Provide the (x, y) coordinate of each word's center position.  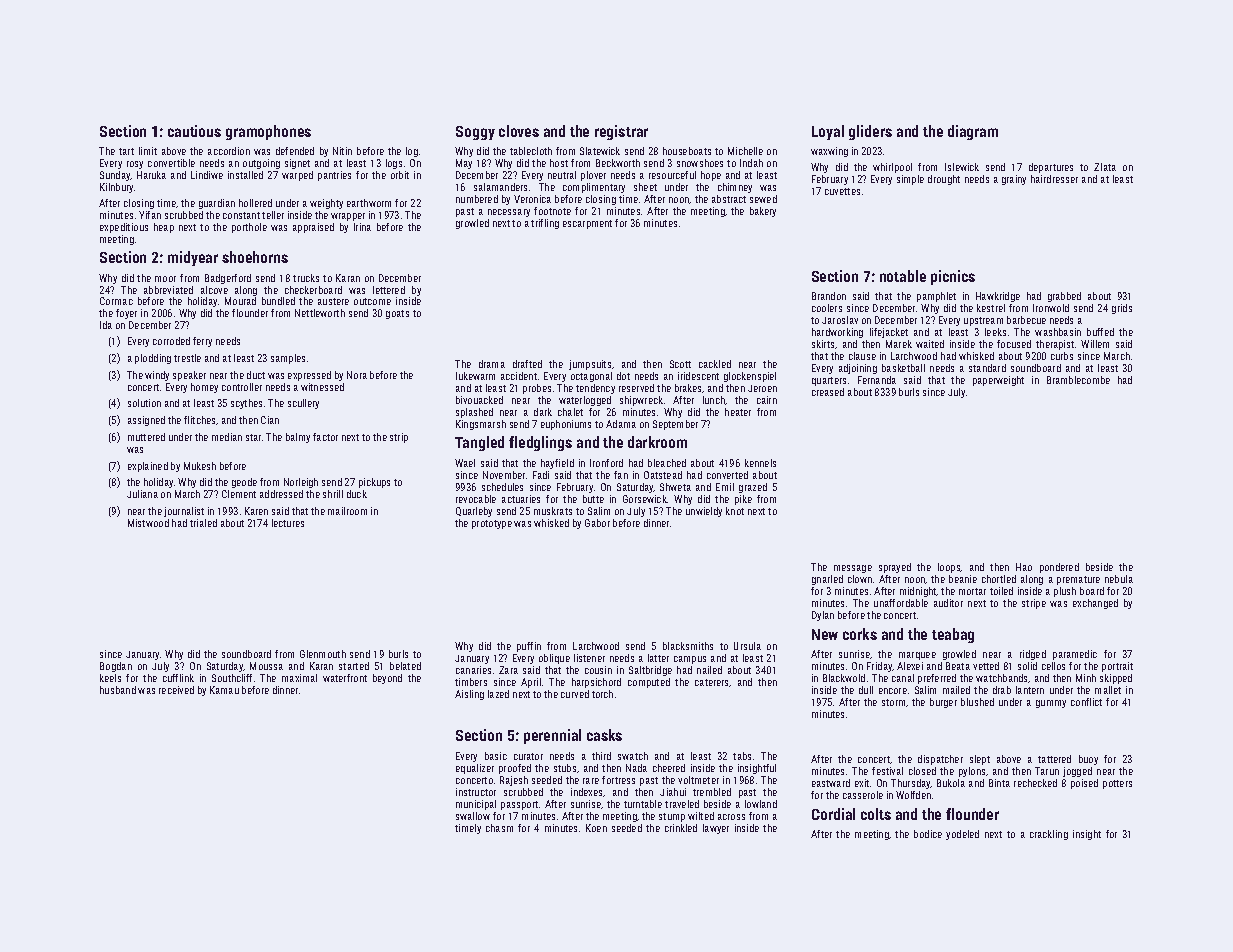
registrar (621, 132)
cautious (194, 131)
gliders (870, 132)
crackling (1049, 835)
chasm (499, 828)
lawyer (716, 829)
